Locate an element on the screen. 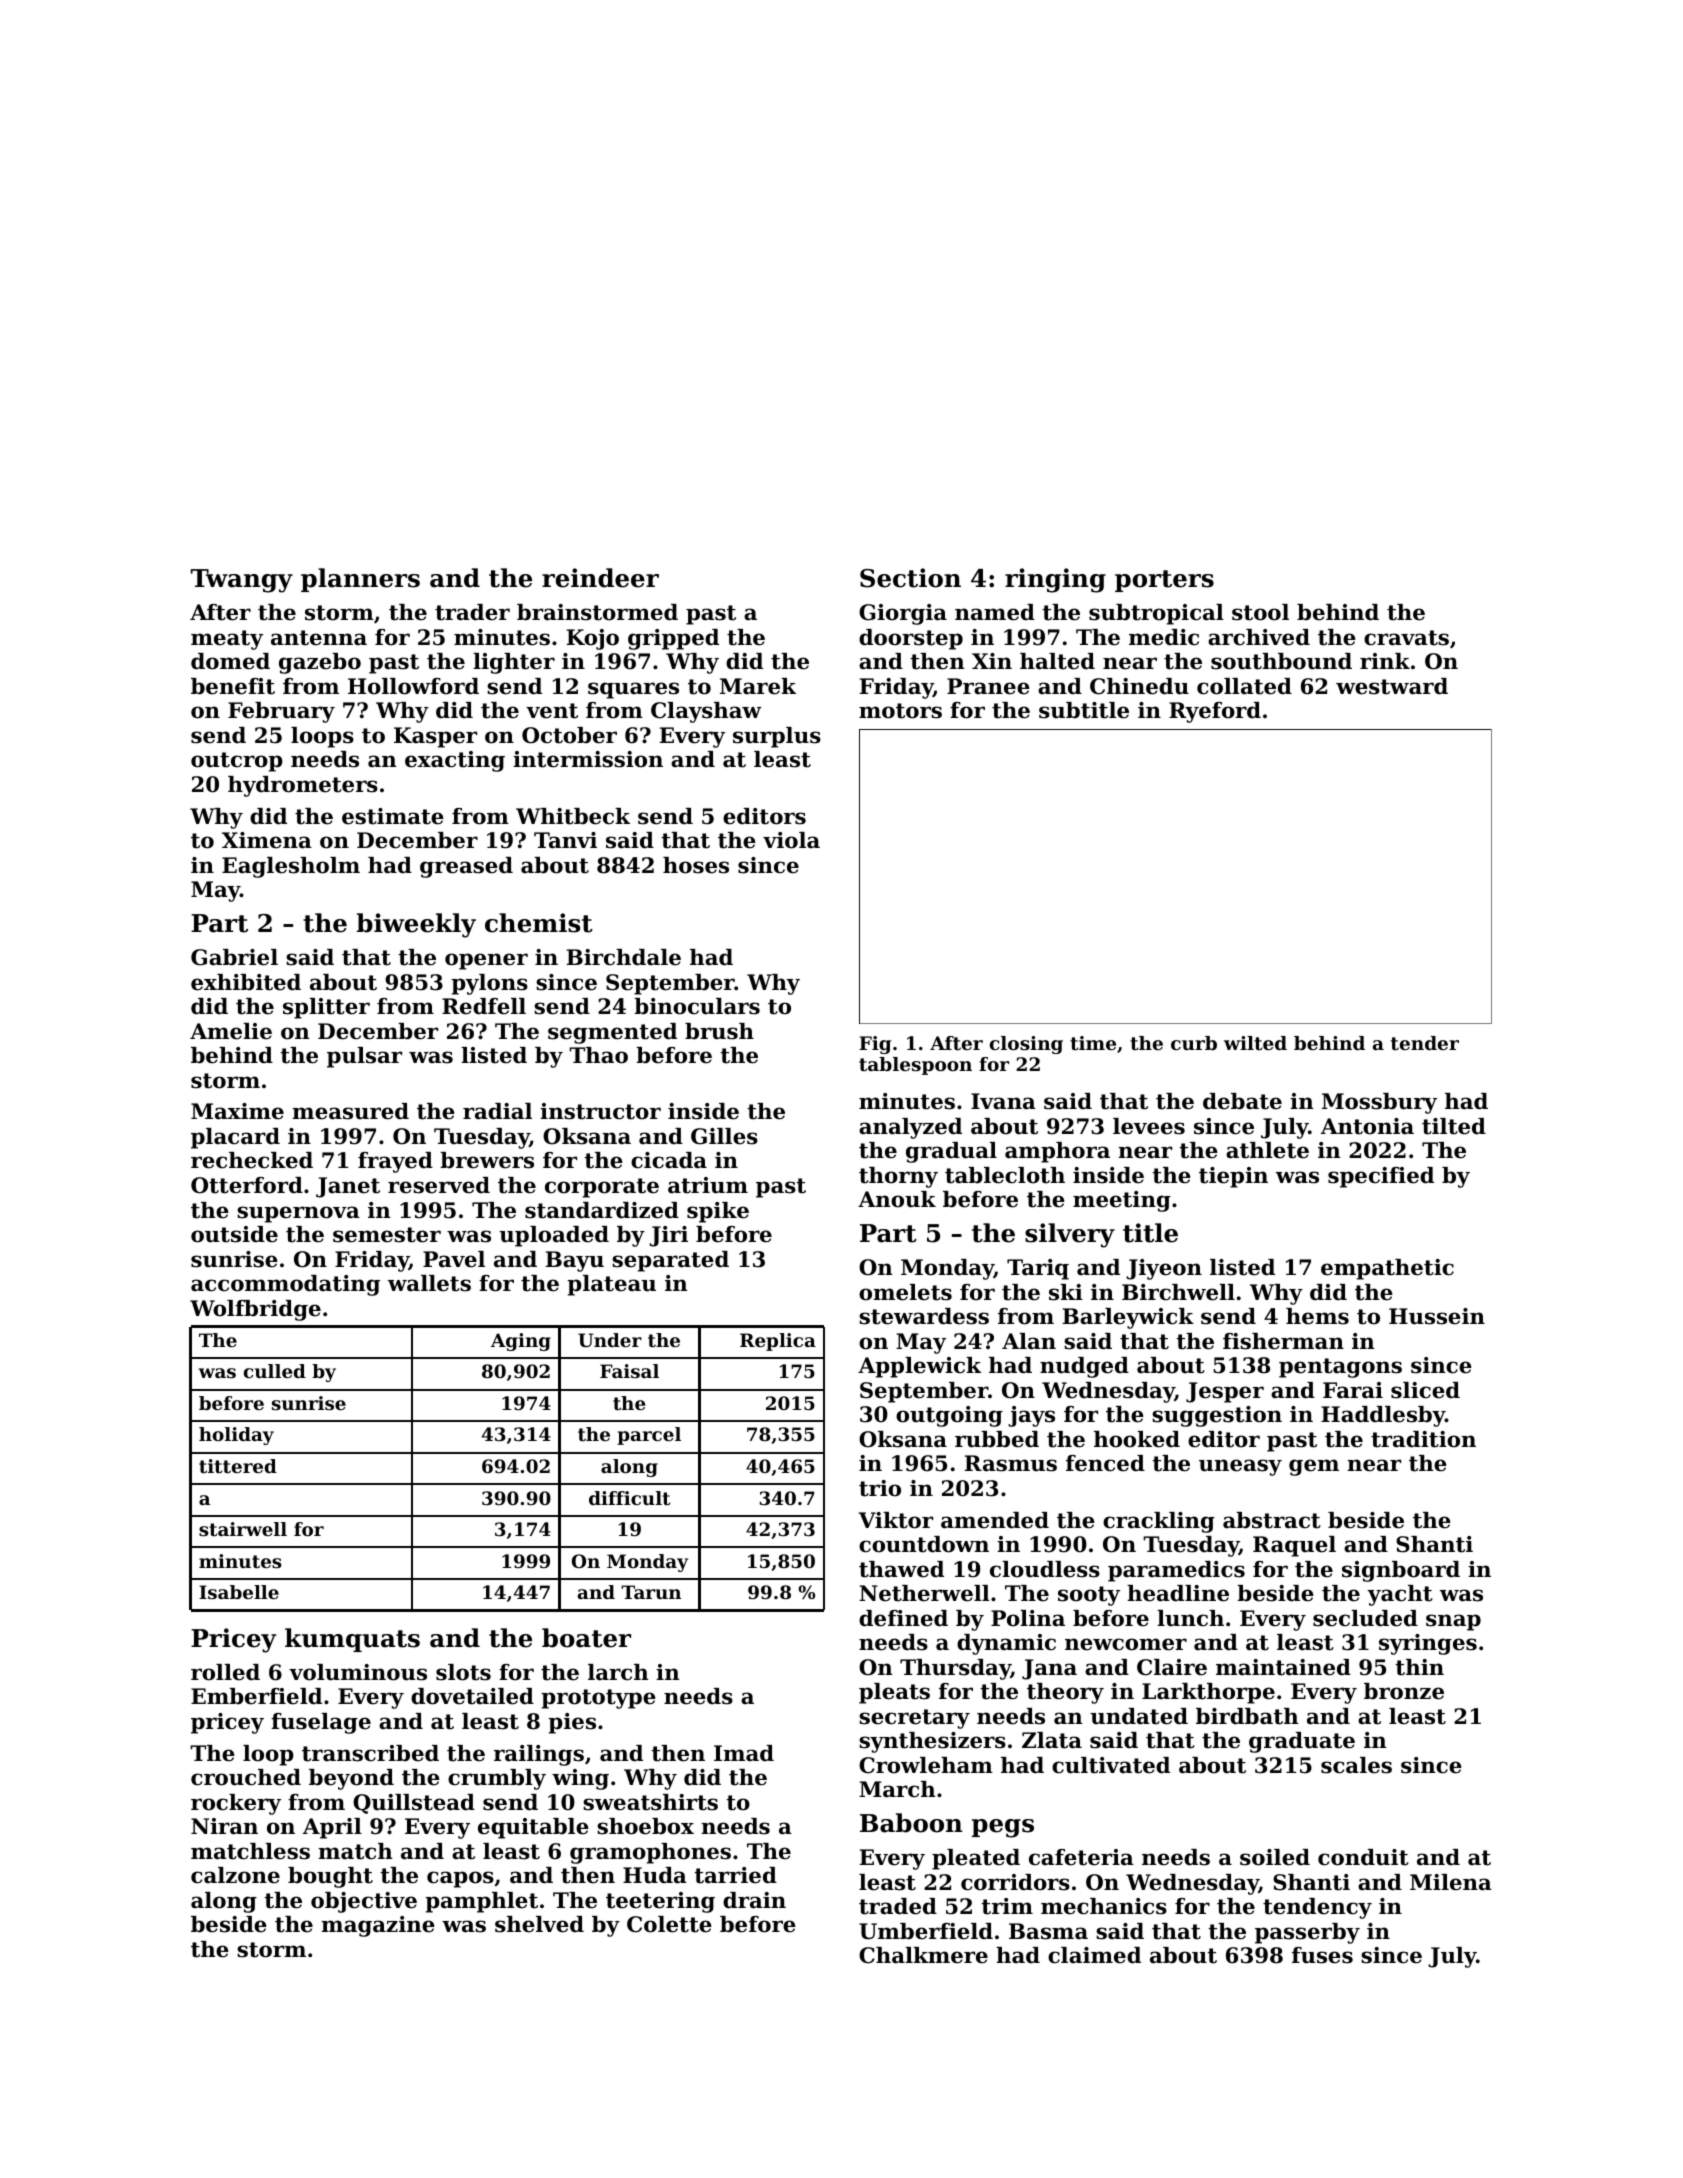 Image resolution: width=1683 pixels, height=2178 pixels. cravats is located at coordinates (1406, 638).
